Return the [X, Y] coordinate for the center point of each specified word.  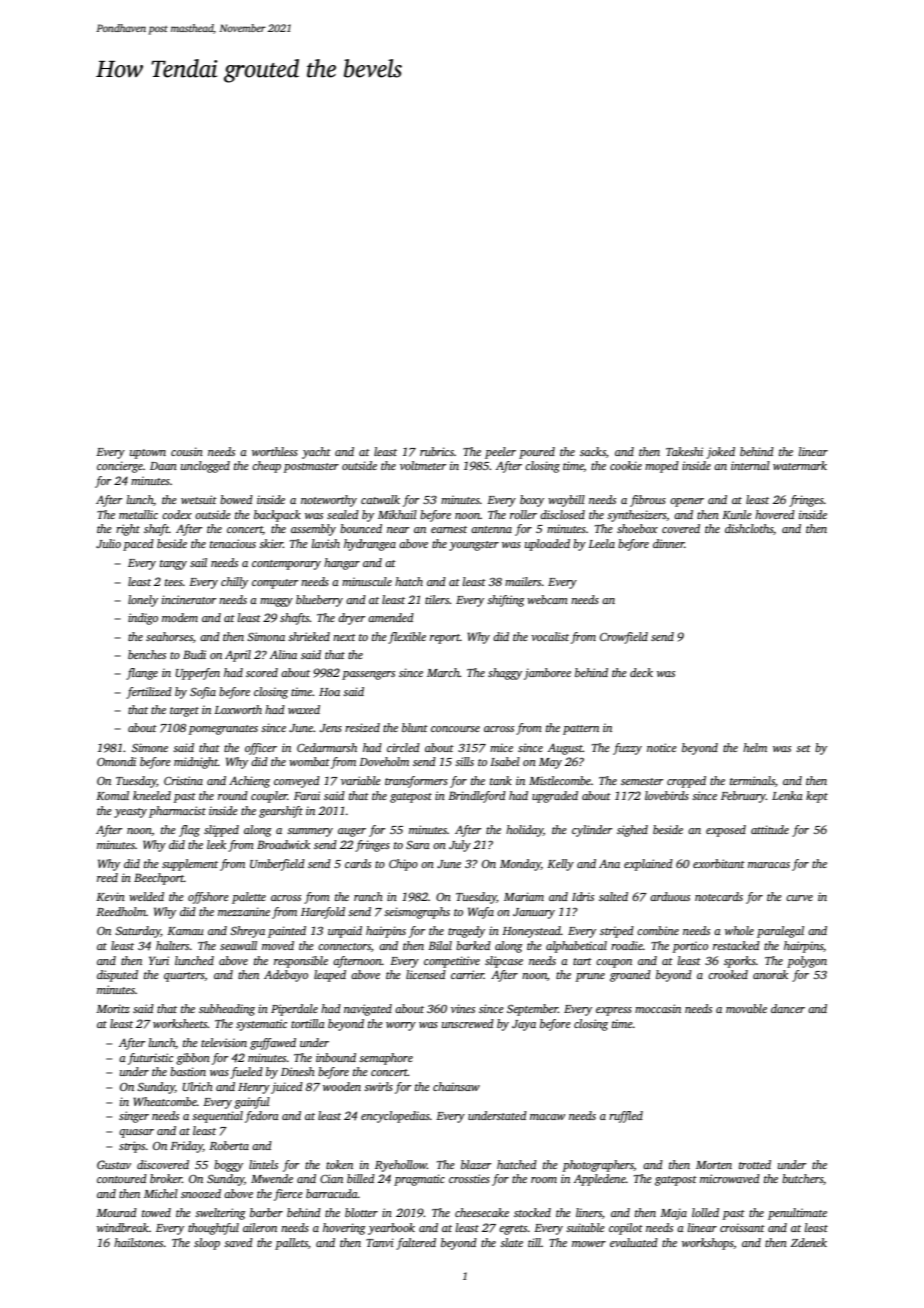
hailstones [138, 1242]
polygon [807, 962]
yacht [316, 453]
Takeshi [684, 451]
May [550, 763]
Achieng [249, 782]
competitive [452, 962]
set [803, 748]
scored [262, 672]
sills [464, 761]
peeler [500, 453]
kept [817, 797]
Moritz [113, 1008]
